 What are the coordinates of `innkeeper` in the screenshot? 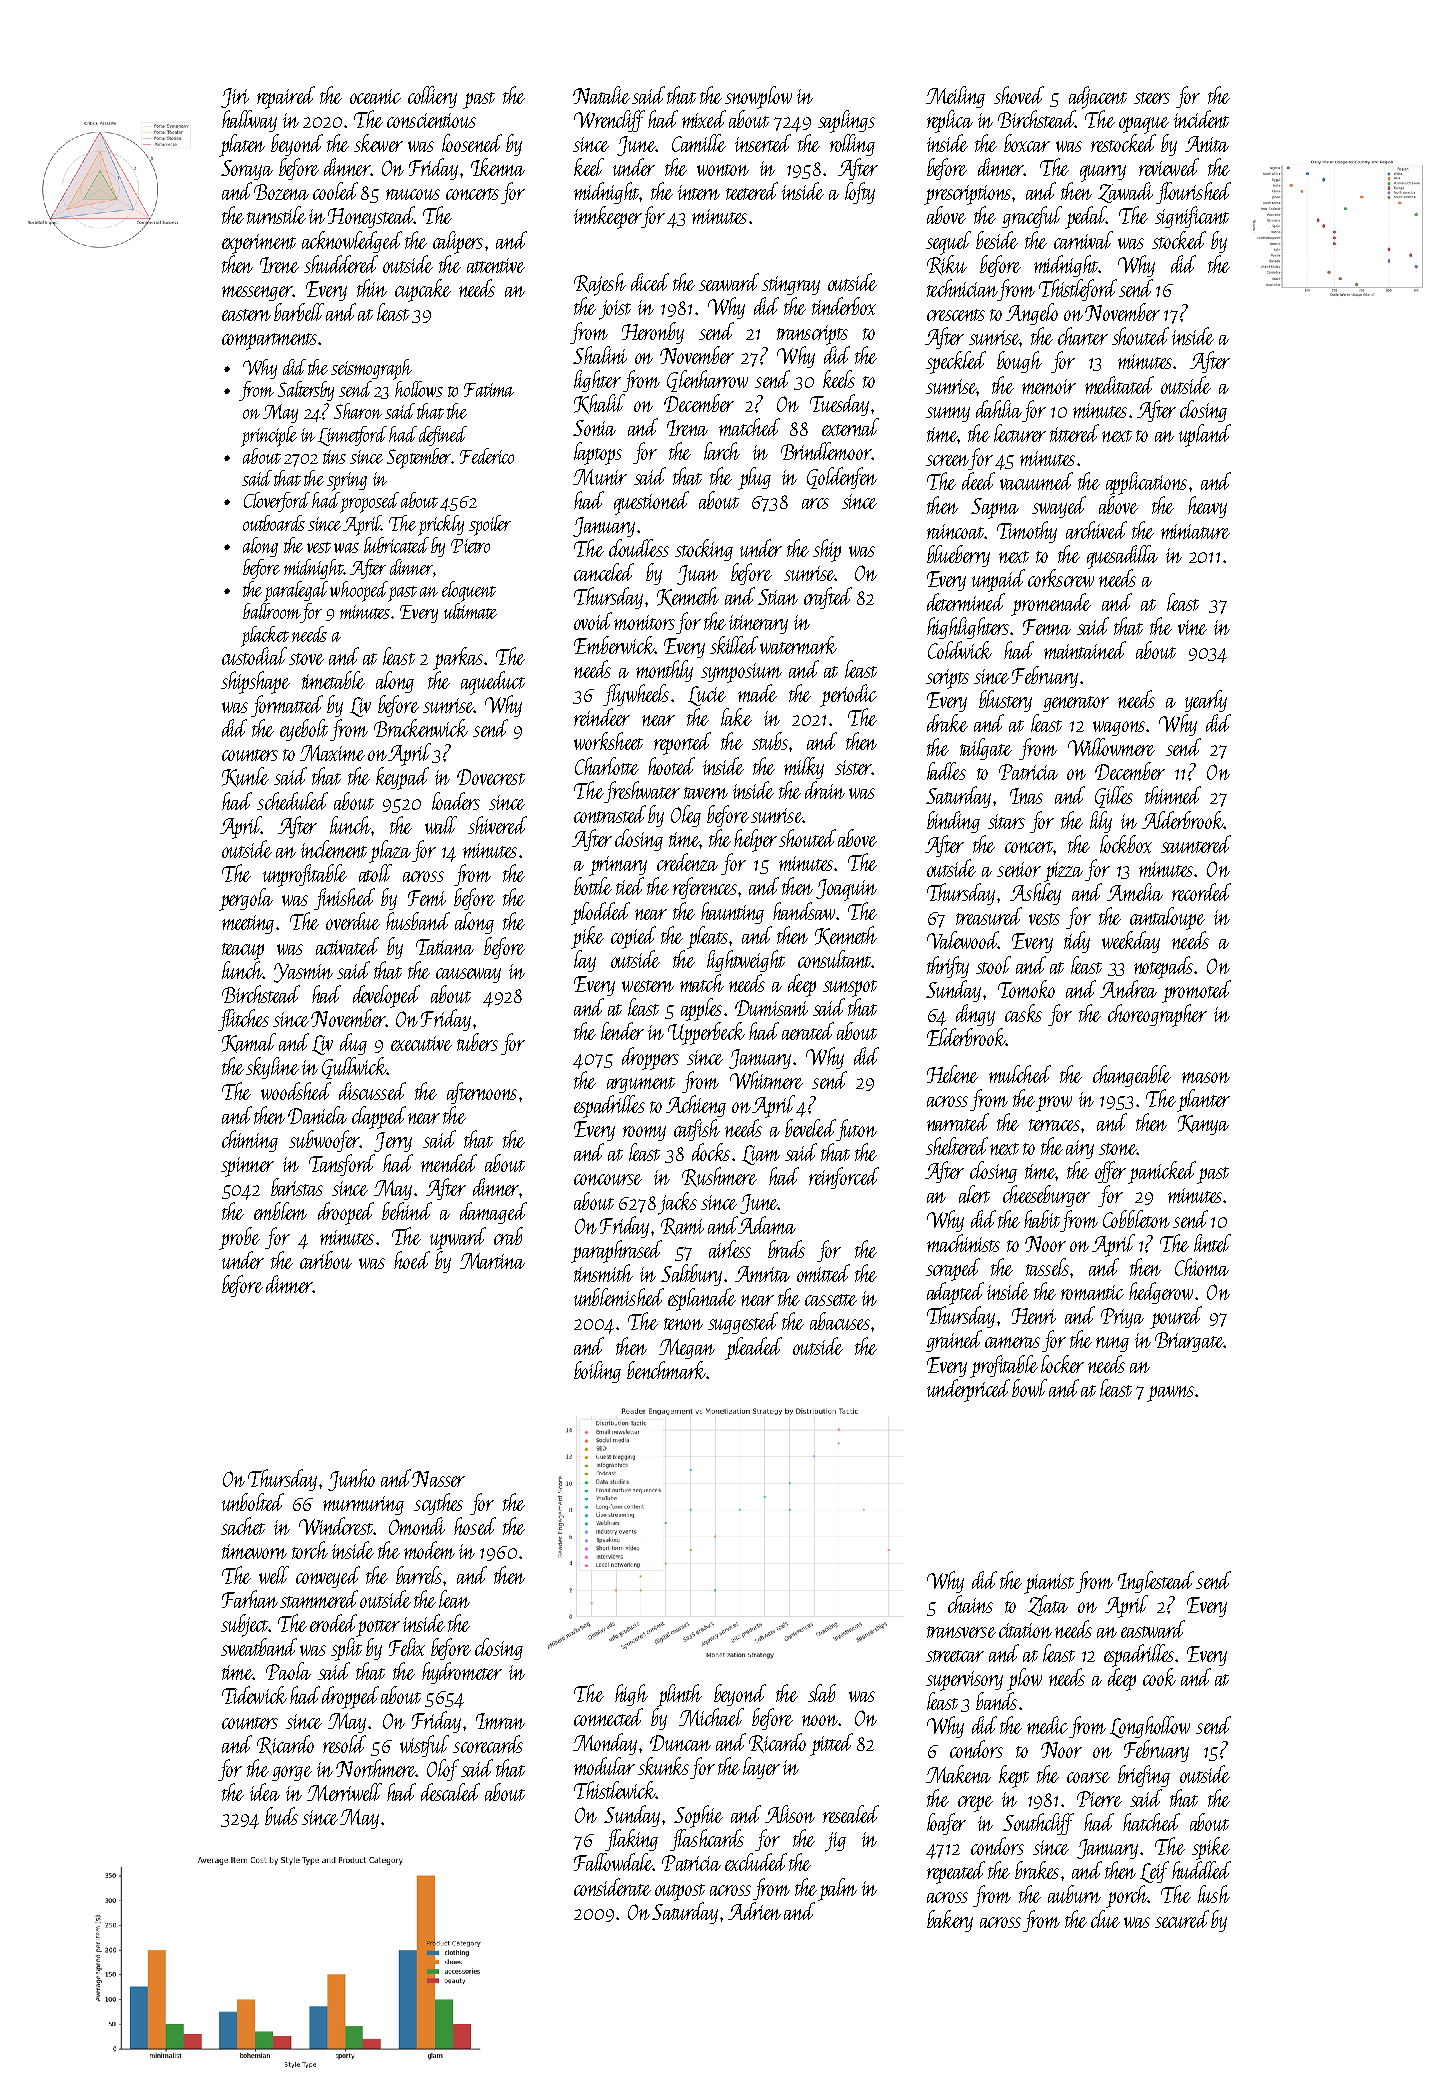 It's located at (608, 217).
